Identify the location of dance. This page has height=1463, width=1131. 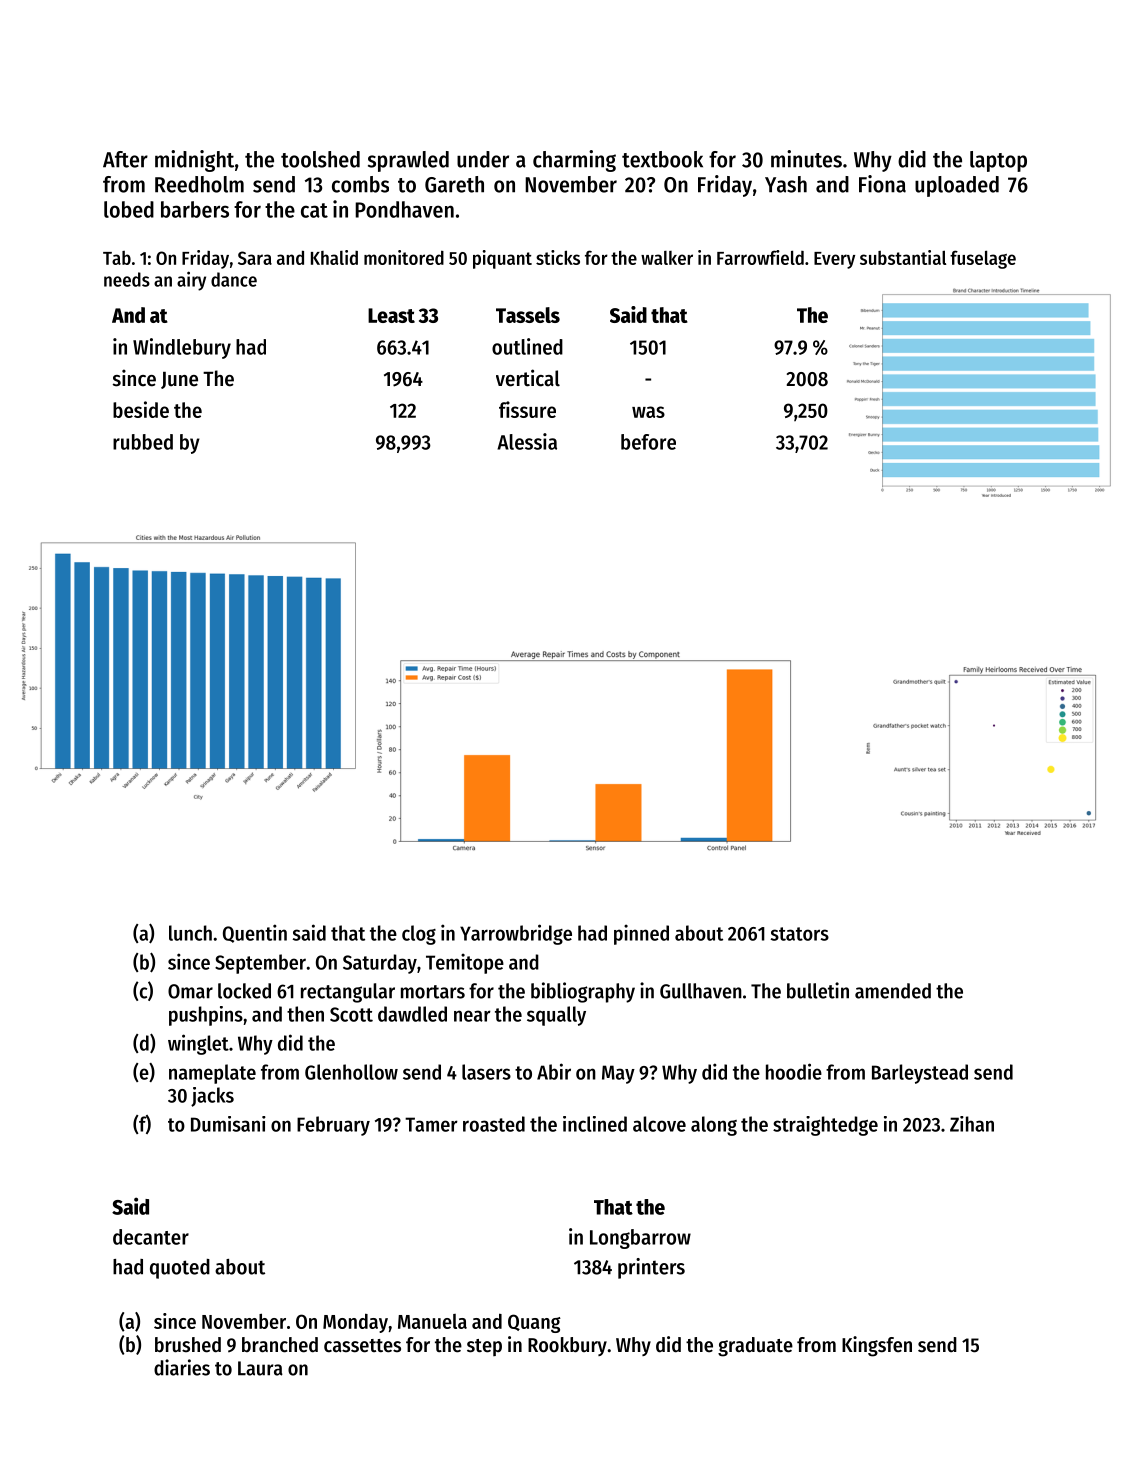
(234, 279).
